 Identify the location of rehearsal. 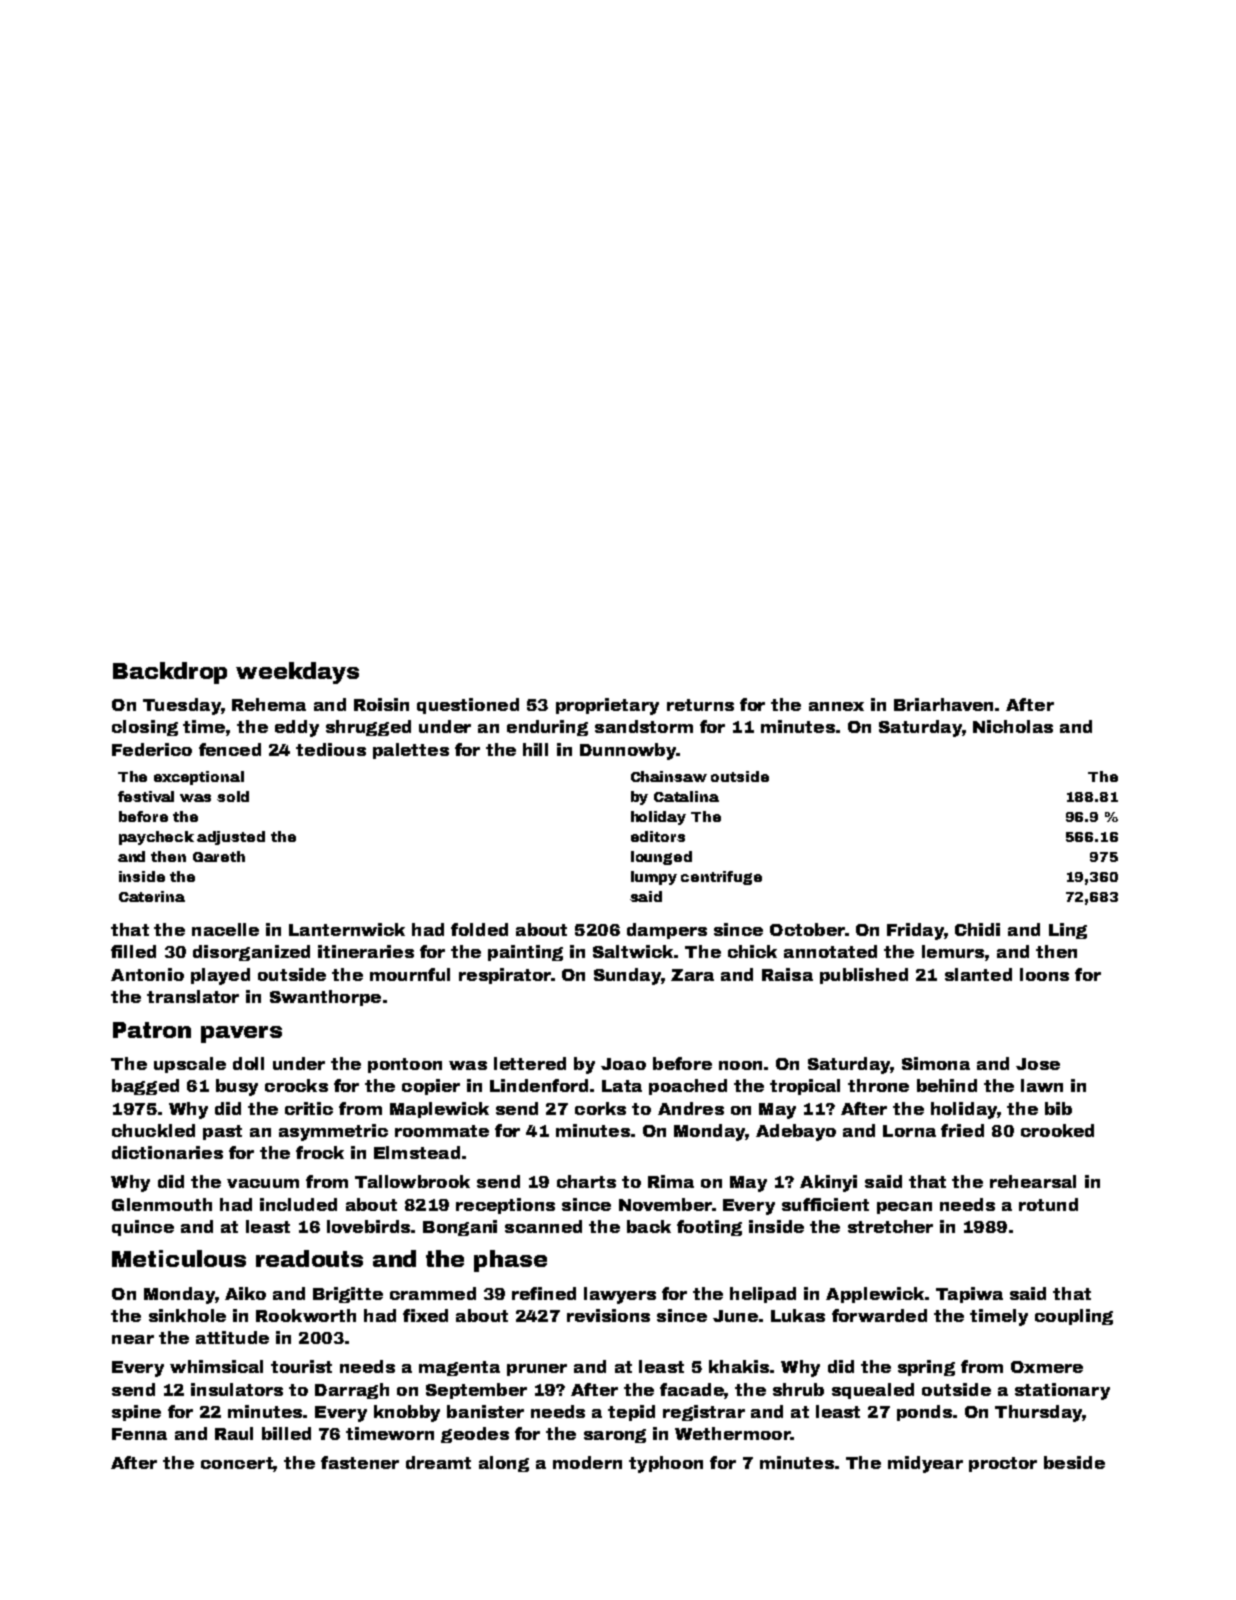
(1033, 1181).
